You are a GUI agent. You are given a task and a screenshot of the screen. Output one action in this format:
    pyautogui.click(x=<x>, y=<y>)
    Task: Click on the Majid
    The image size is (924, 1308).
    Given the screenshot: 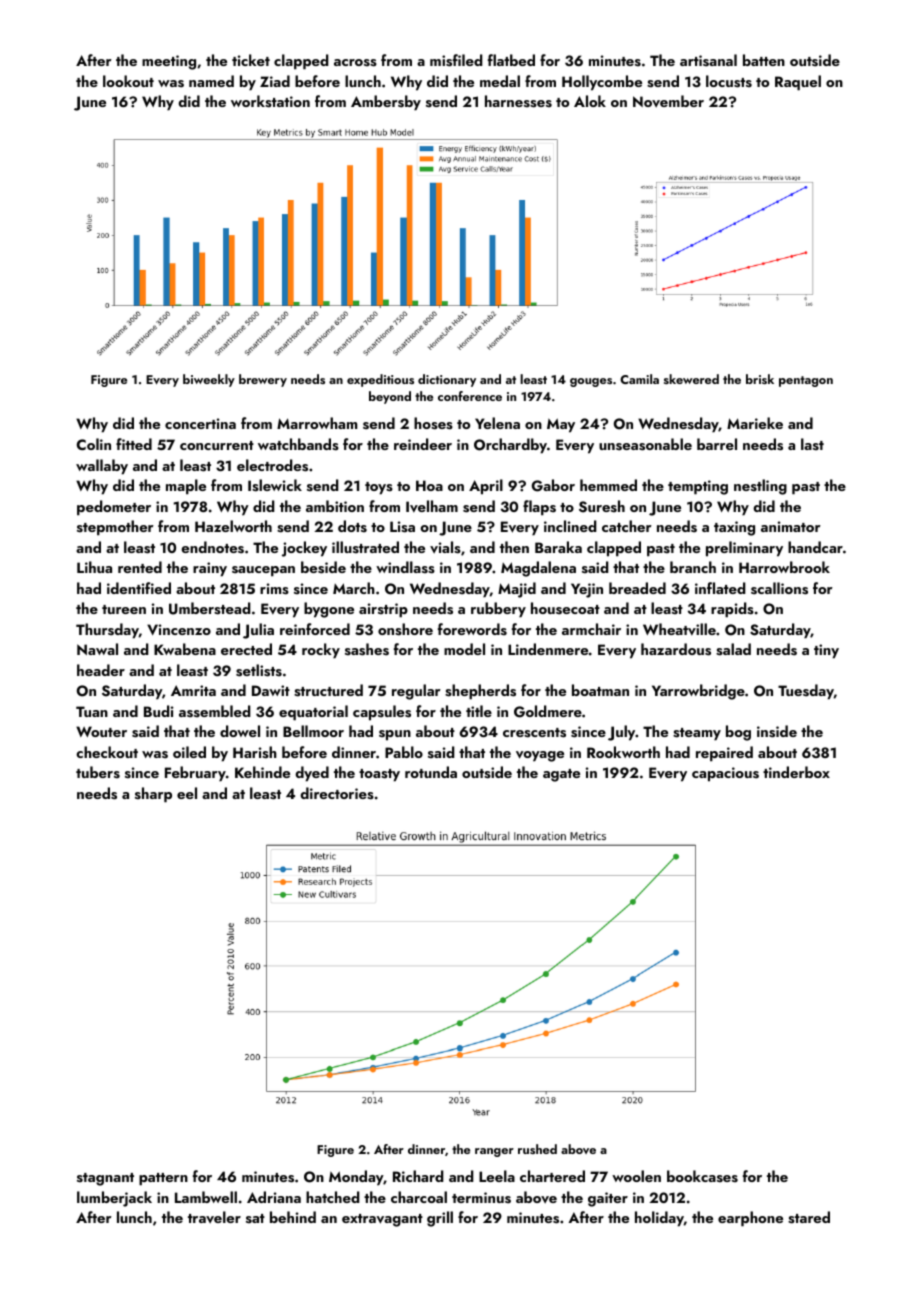 What is the action you would take?
    pyautogui.click(x=517, y=590)
